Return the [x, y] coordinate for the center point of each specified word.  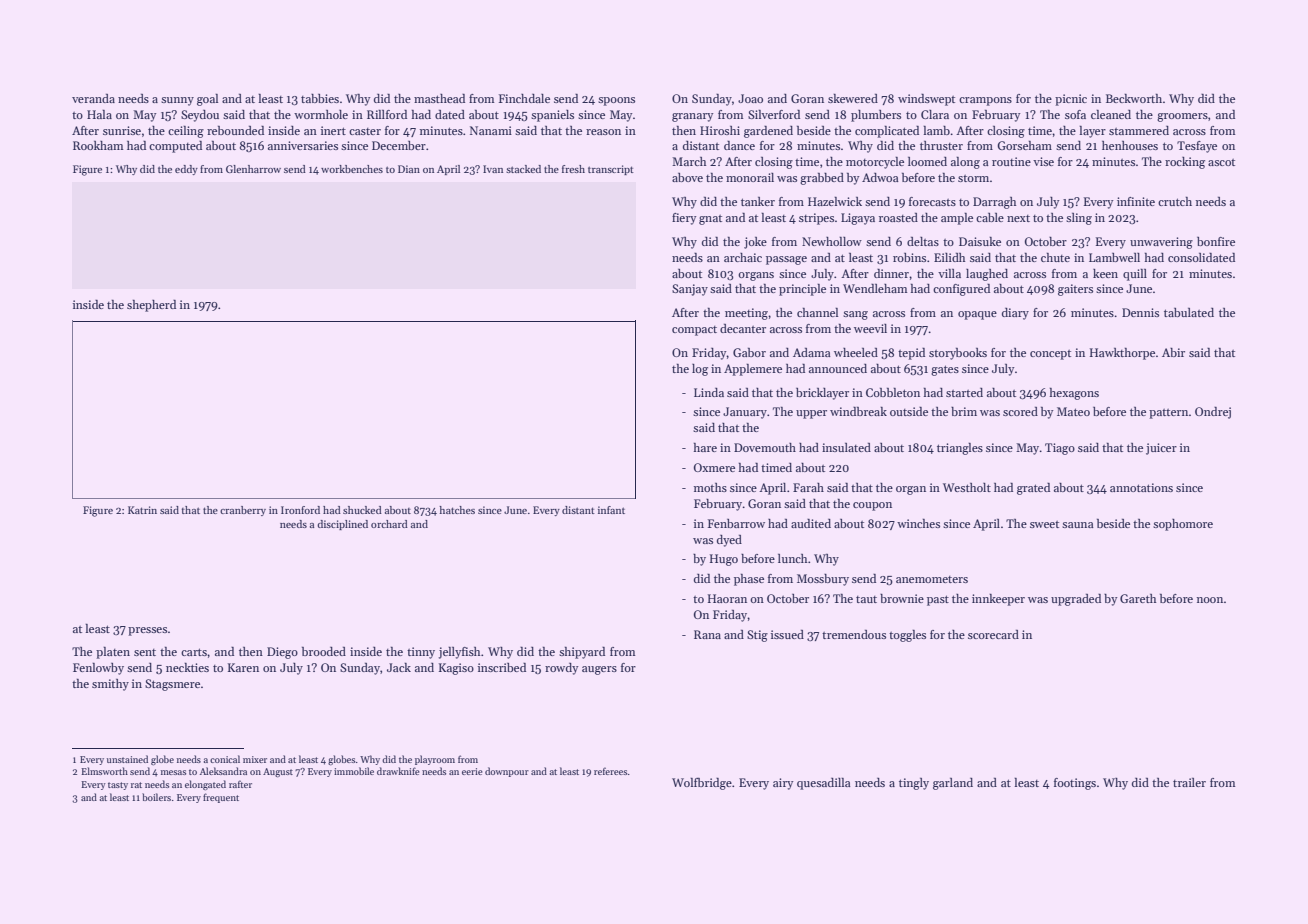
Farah [808, 487]
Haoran [727, 598]
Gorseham [1024, 145]
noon [1210, 600]
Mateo [1073, 411]
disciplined [342, 525]
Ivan [493, 169]
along [965, 163]
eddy [186, 170]
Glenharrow [253, 169]
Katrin [142, 510]
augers [599, 670]
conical [225, 759]
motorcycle [875, 163]
